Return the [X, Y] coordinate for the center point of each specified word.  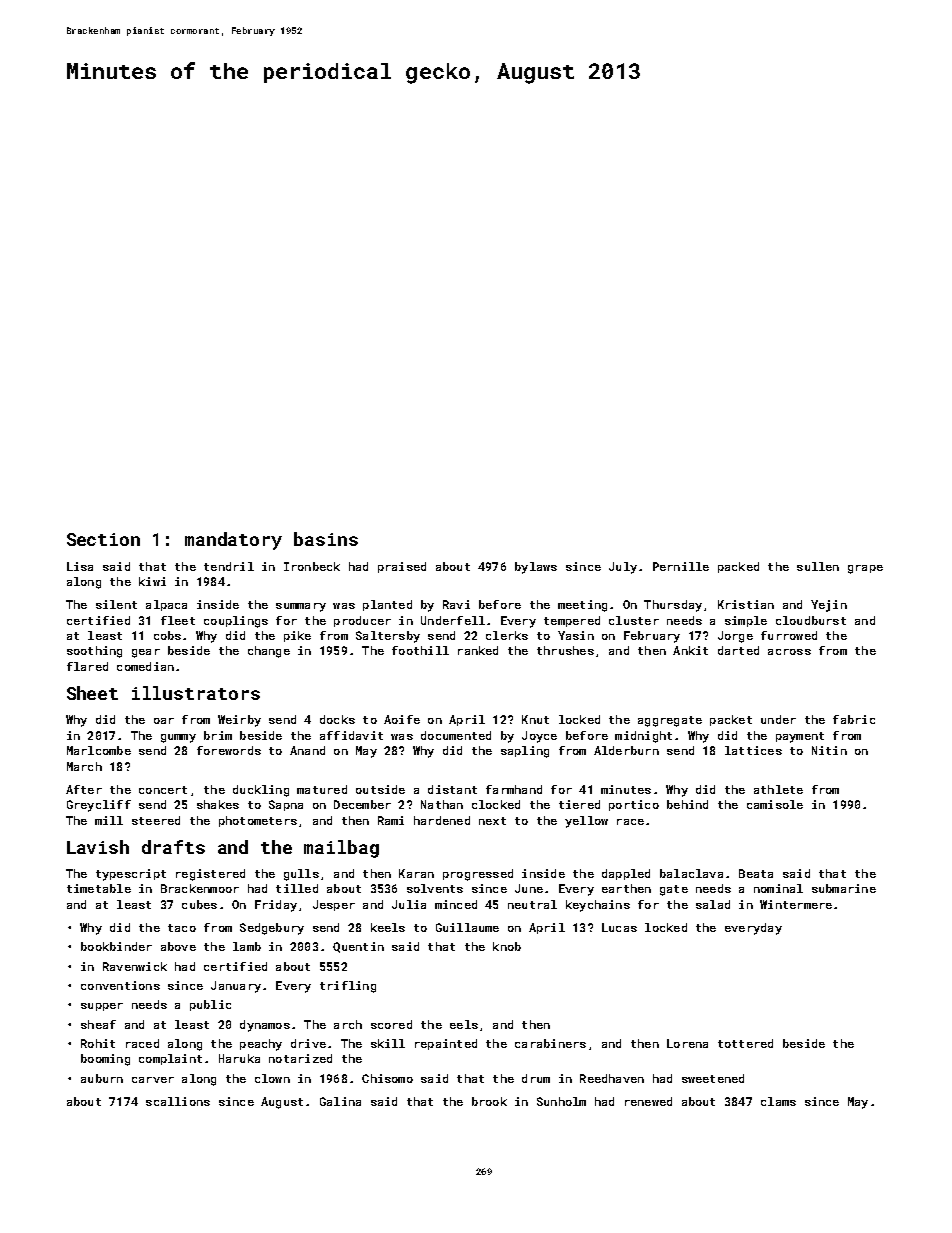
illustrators [196, 693]
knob [507, 946]
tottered [745, 1043]
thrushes [565, 650]
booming [105, 1060]
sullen [818, 566]
